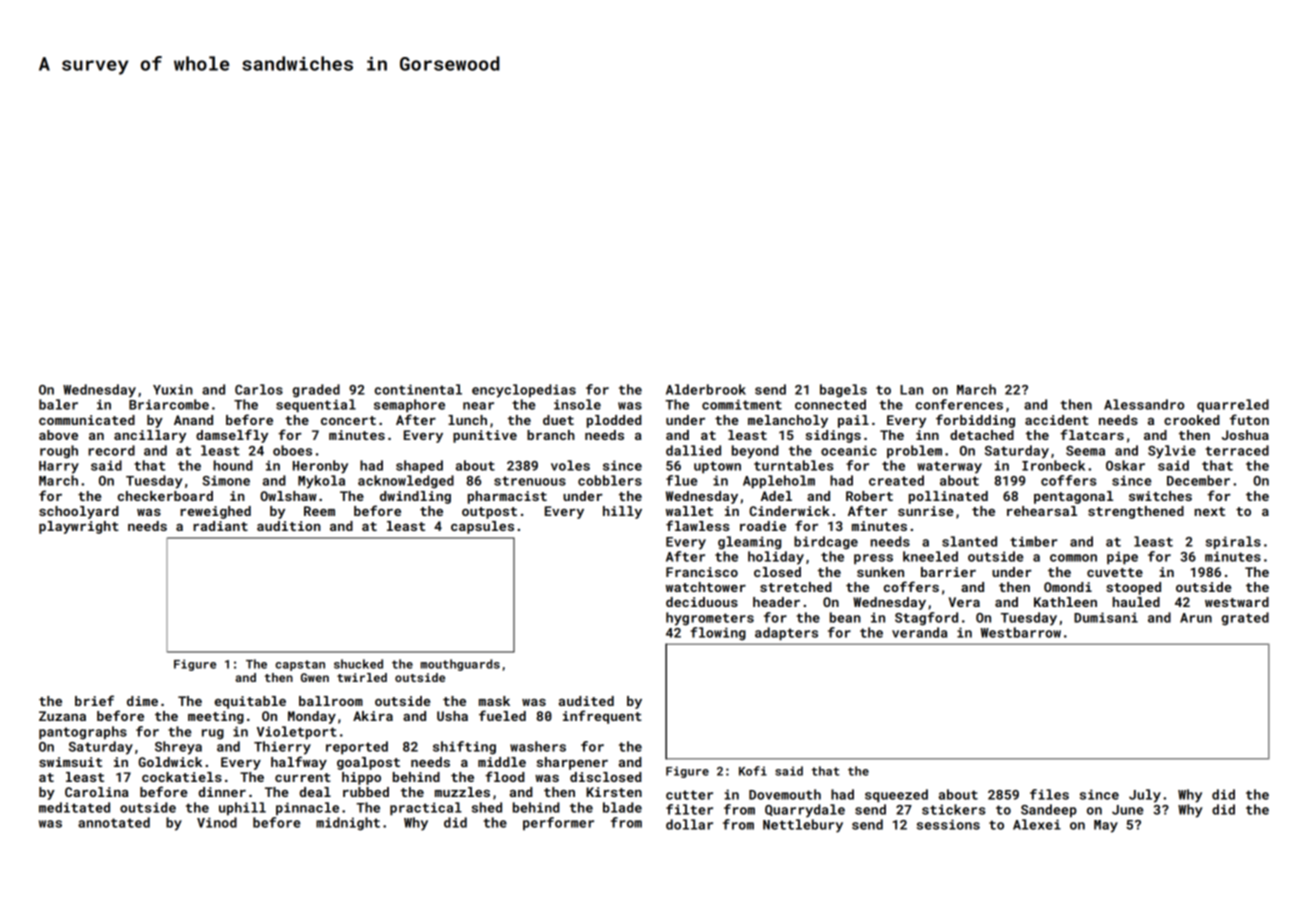 The height and width of the screenshot is (924, 1308). What do you see at coordinates (786, 634) in the screenshot?
I see `adapters` at bounding box center [786, 634].
